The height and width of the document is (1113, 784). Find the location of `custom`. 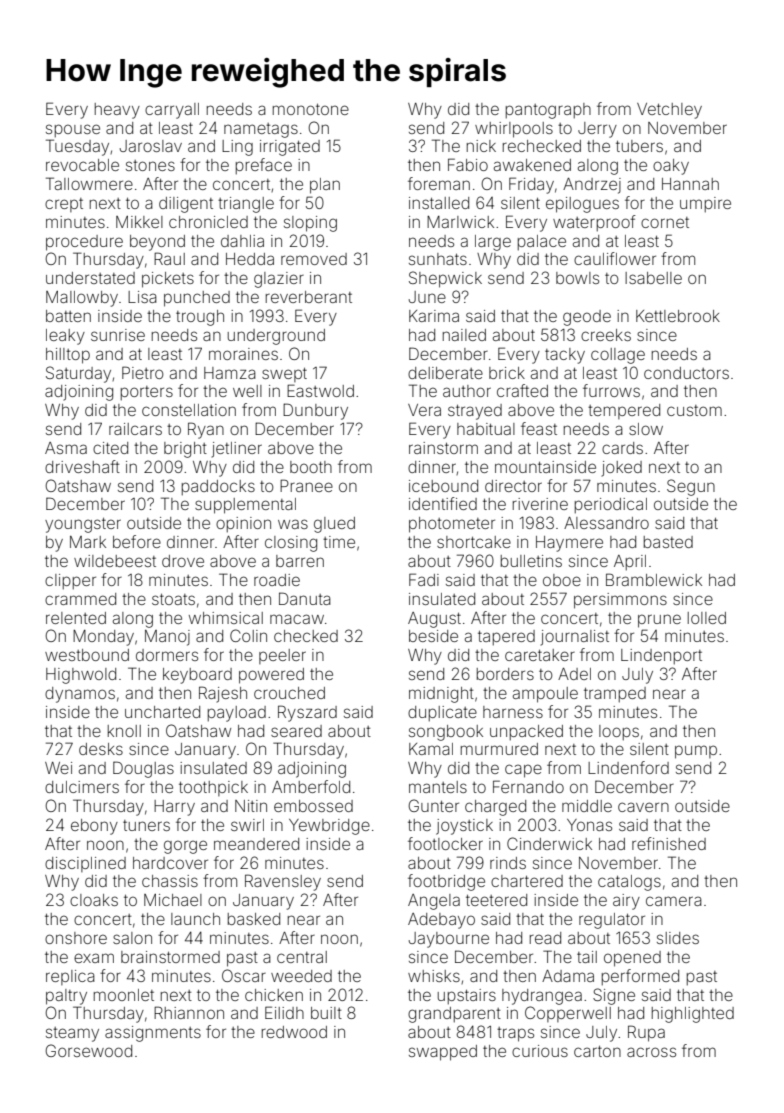

custom is located at coordinates (694, 410).
